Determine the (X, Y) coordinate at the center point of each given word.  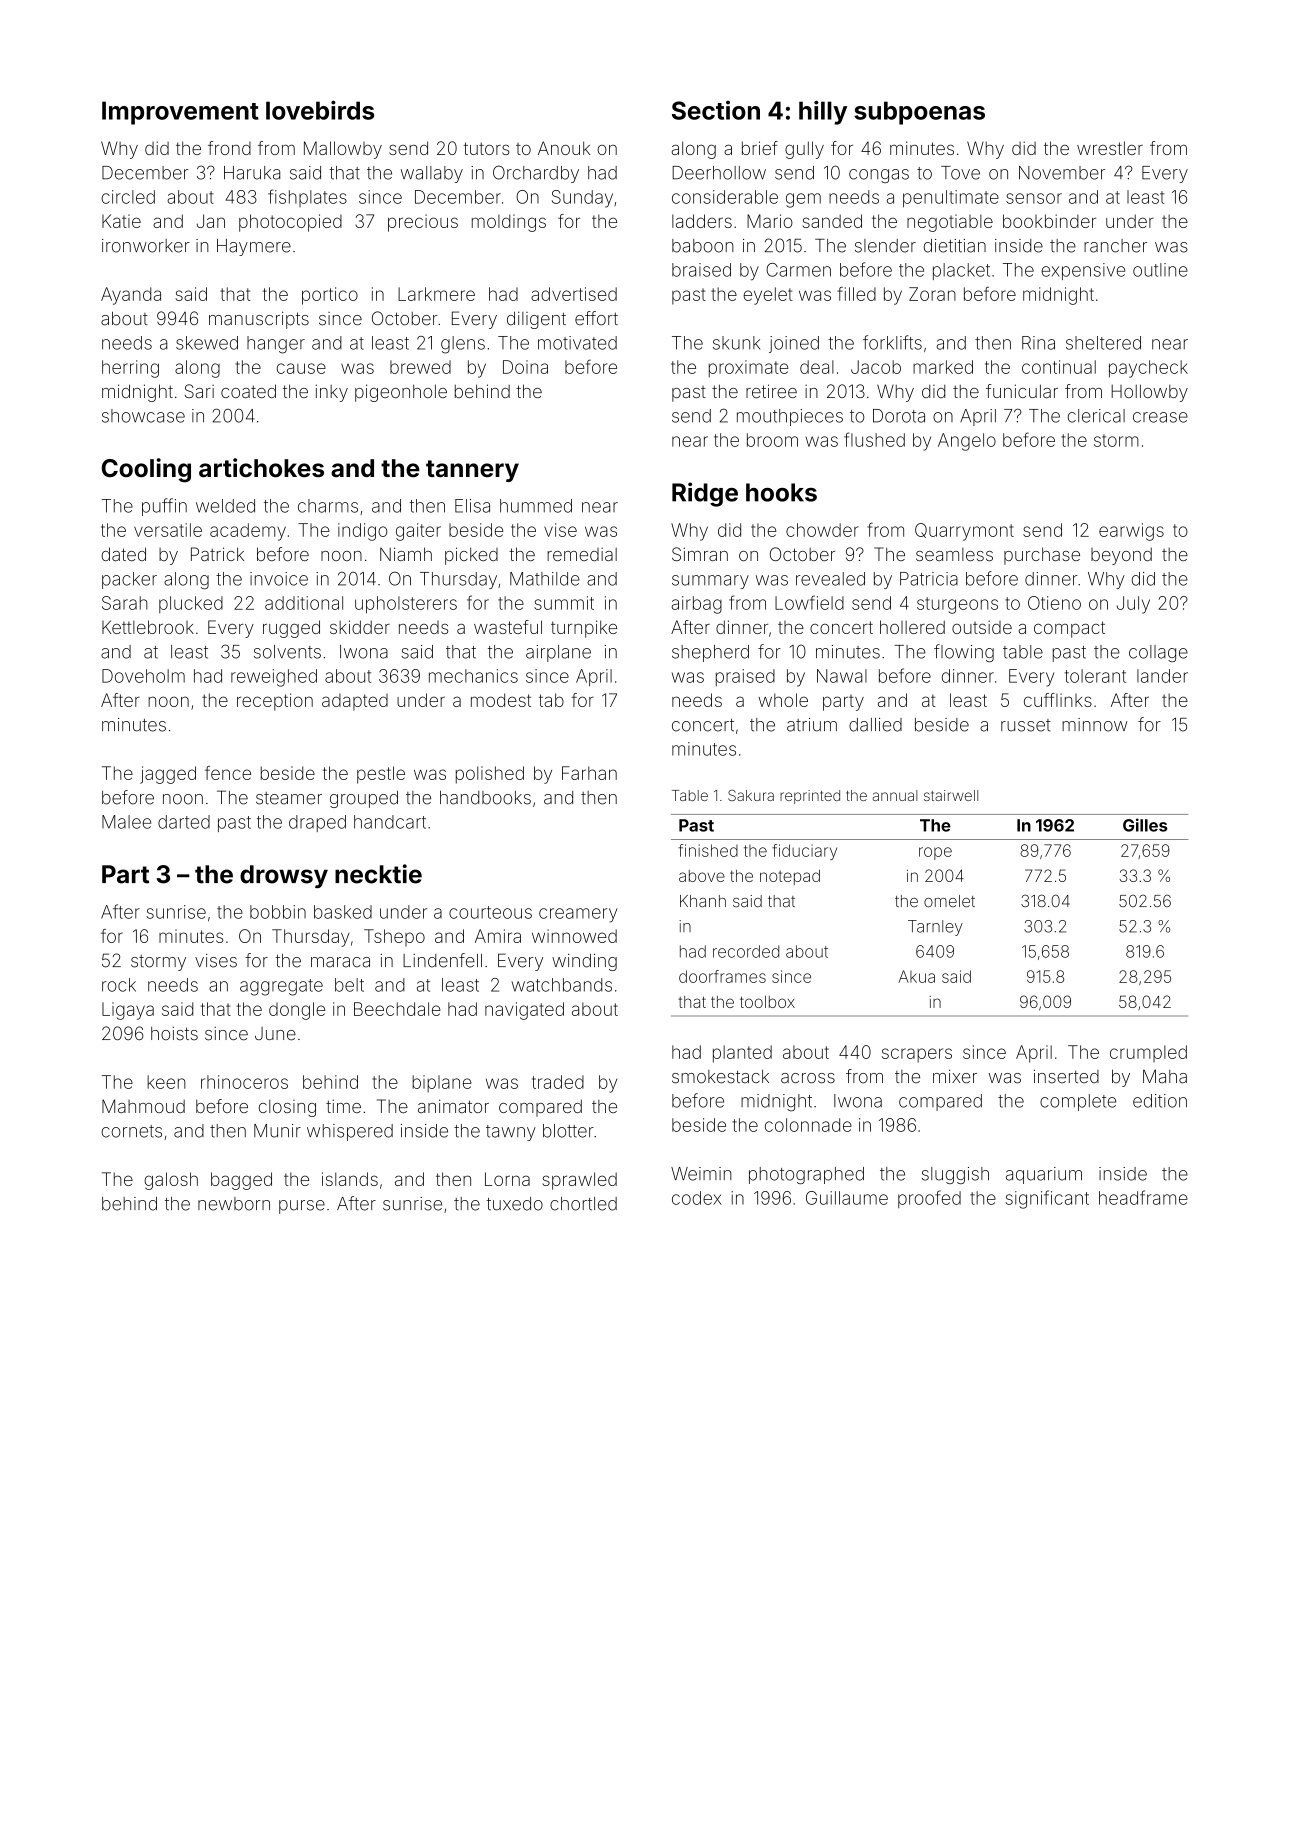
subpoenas (919, 113)
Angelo (967, 442)
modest (501, 700)
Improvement (180, 113)
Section (716, 110)
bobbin (278, 912)
